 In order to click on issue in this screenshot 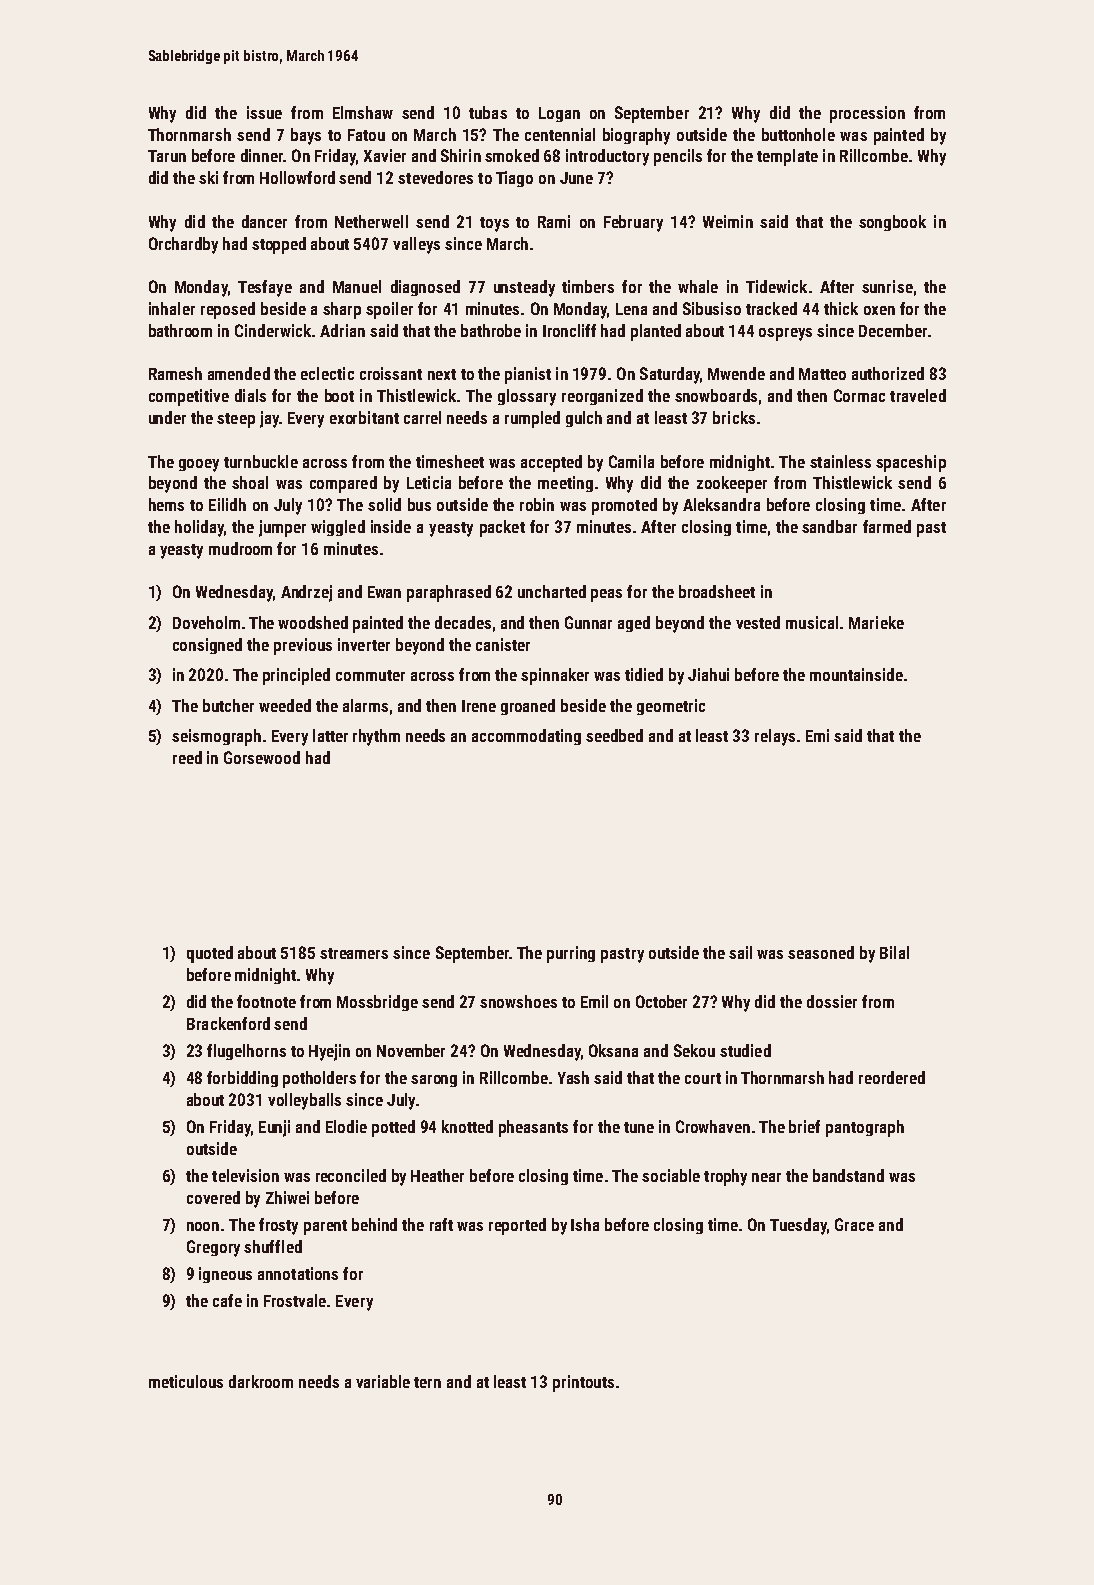, I will do `click(264, 112)`.
